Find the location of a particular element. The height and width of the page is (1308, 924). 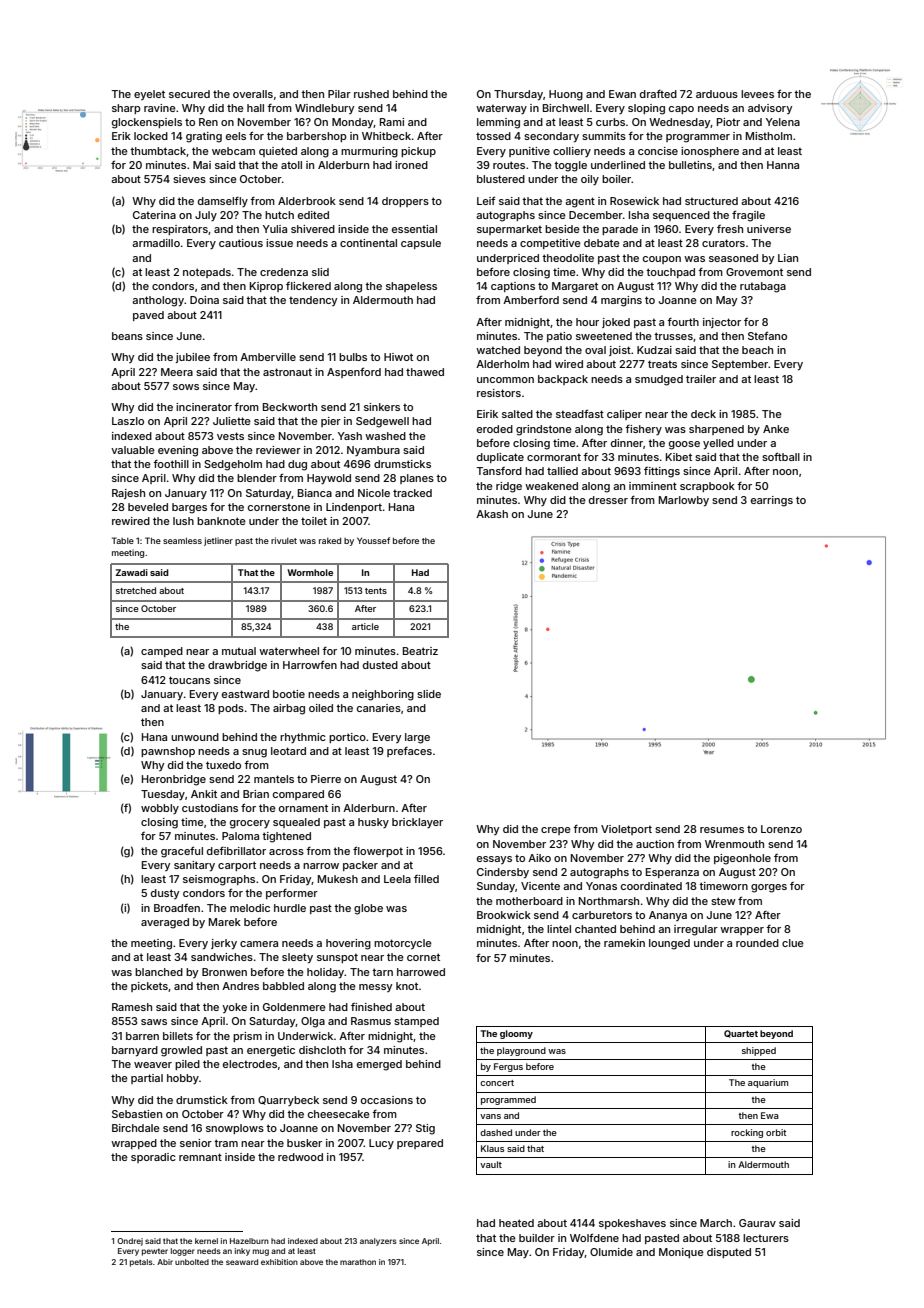

webcam is located at coordinates (233, 151).
